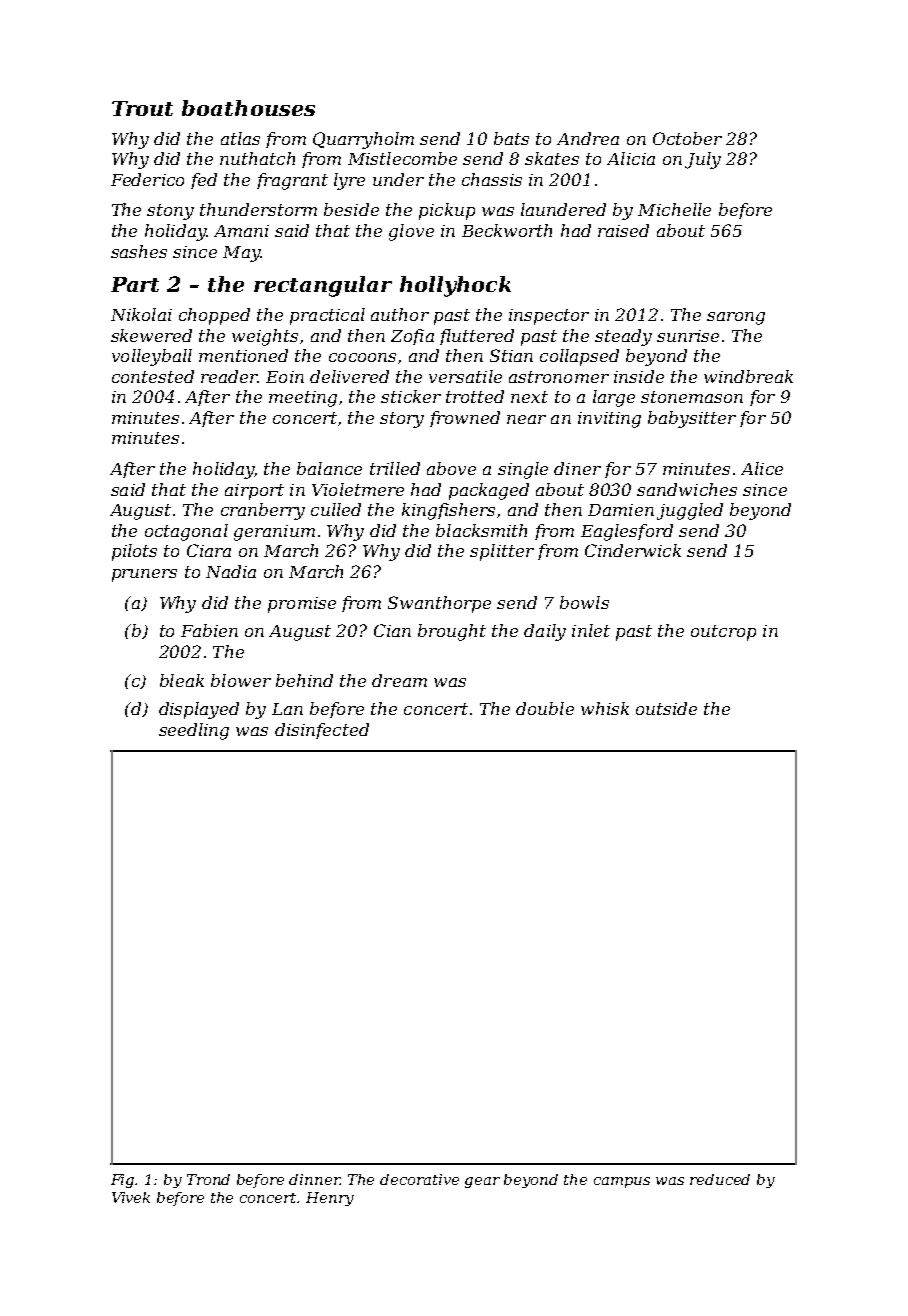 This screenshot has height=1316, width=908. What do you see at coordinates (666, 708) in the screenshot?
I see `outside` at bounding box center [666, 708].
